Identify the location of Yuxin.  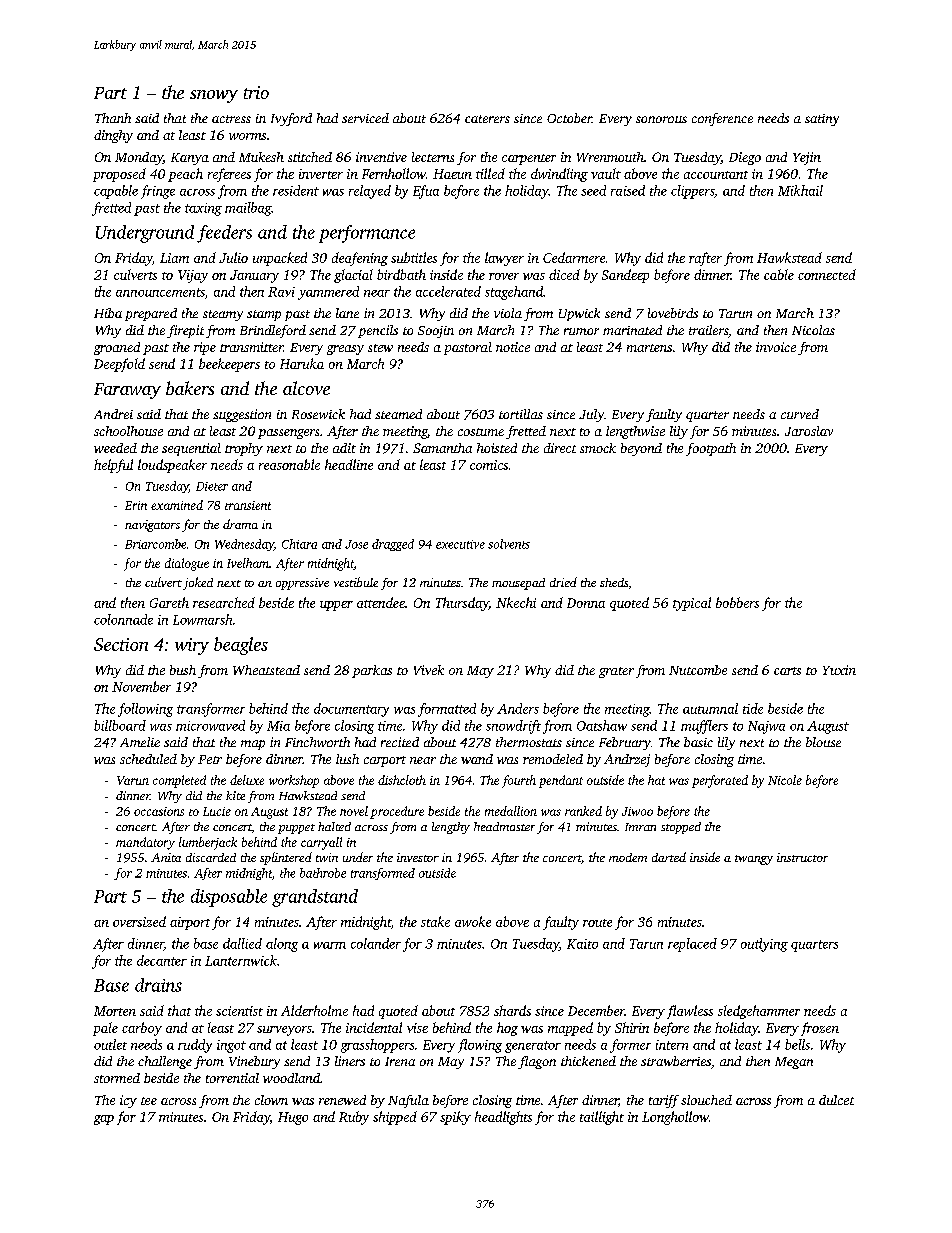
(839, 670).
